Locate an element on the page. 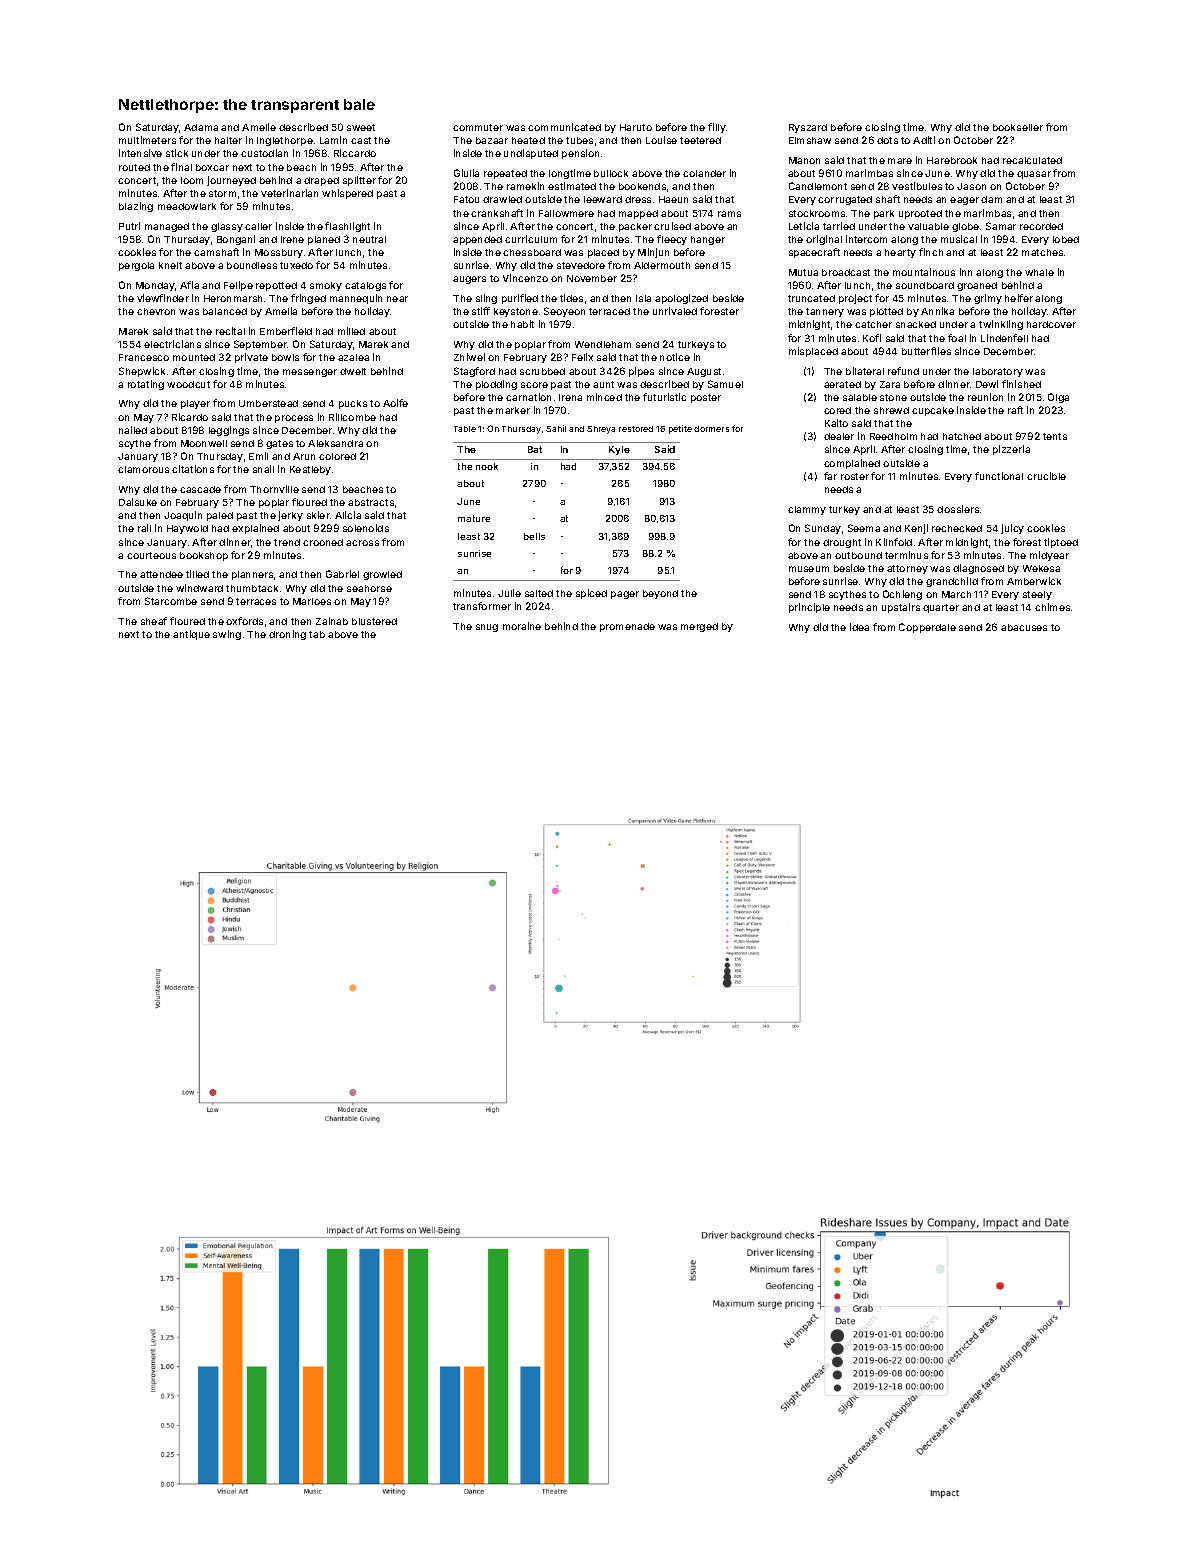 The width and height of the page is (1199, 1551). aunt is located at coordinates (603, 384).
